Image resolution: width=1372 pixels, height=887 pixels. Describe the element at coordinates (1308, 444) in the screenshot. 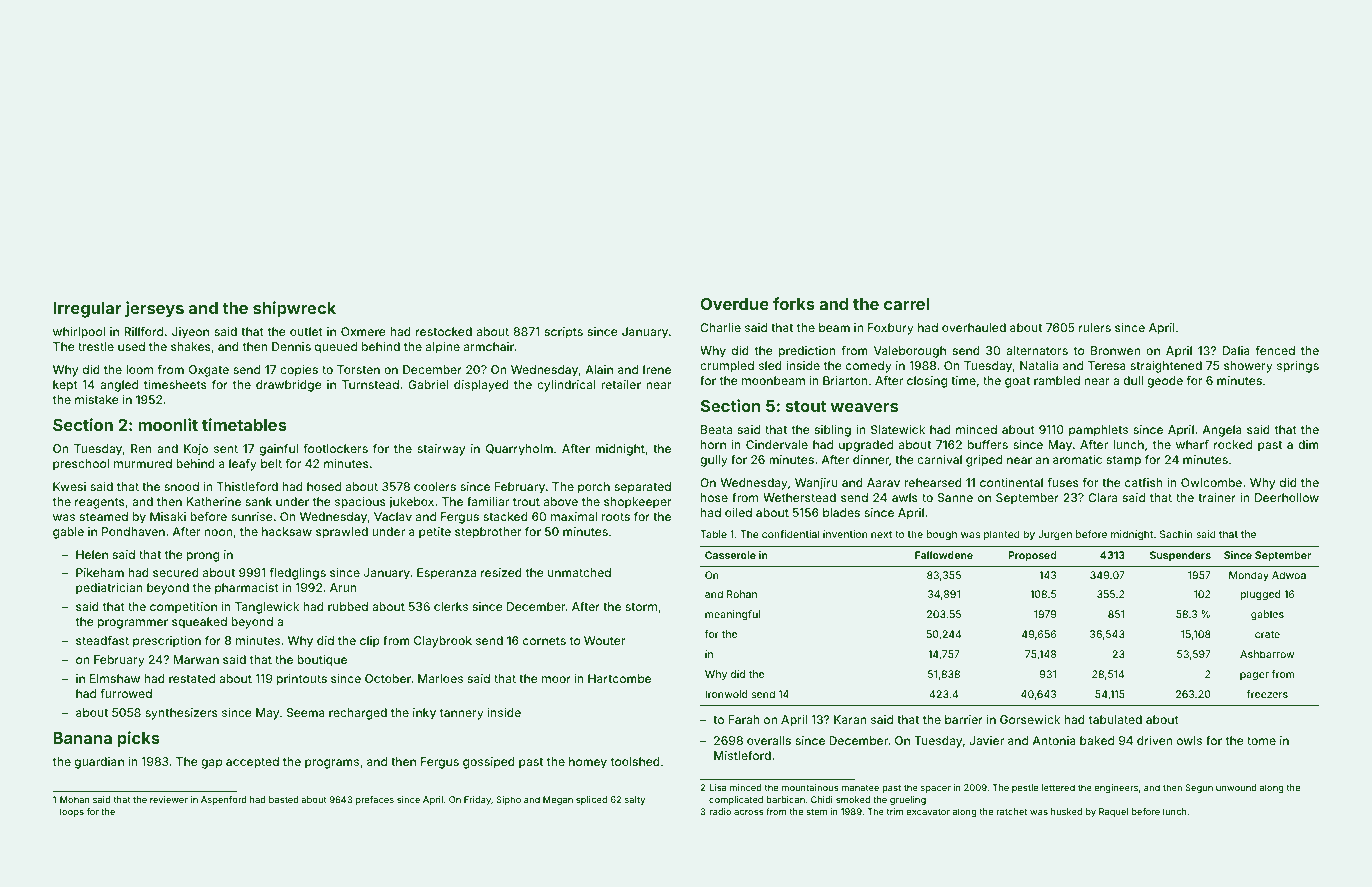

I see `dim` at that location.
